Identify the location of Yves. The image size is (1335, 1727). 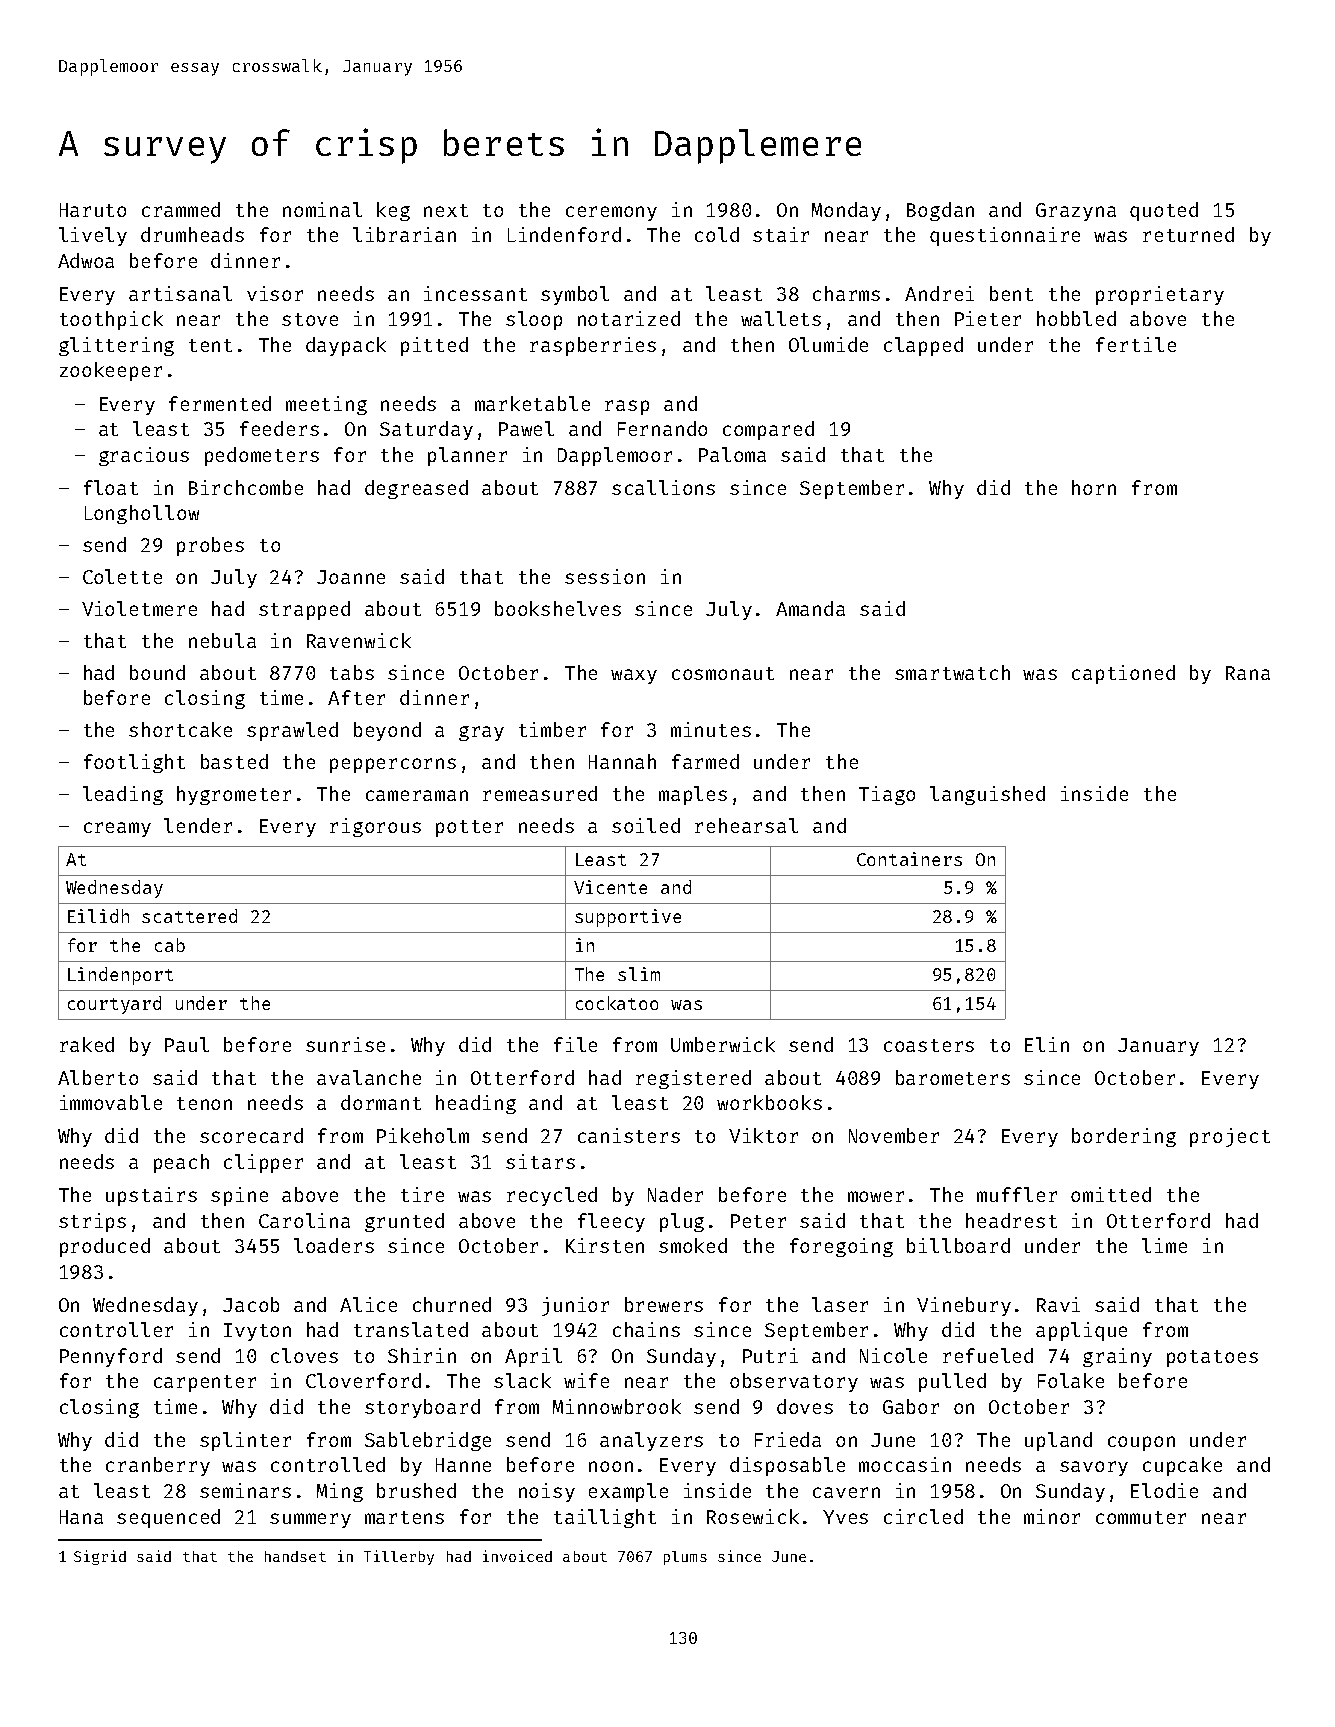
(845, 1517).
